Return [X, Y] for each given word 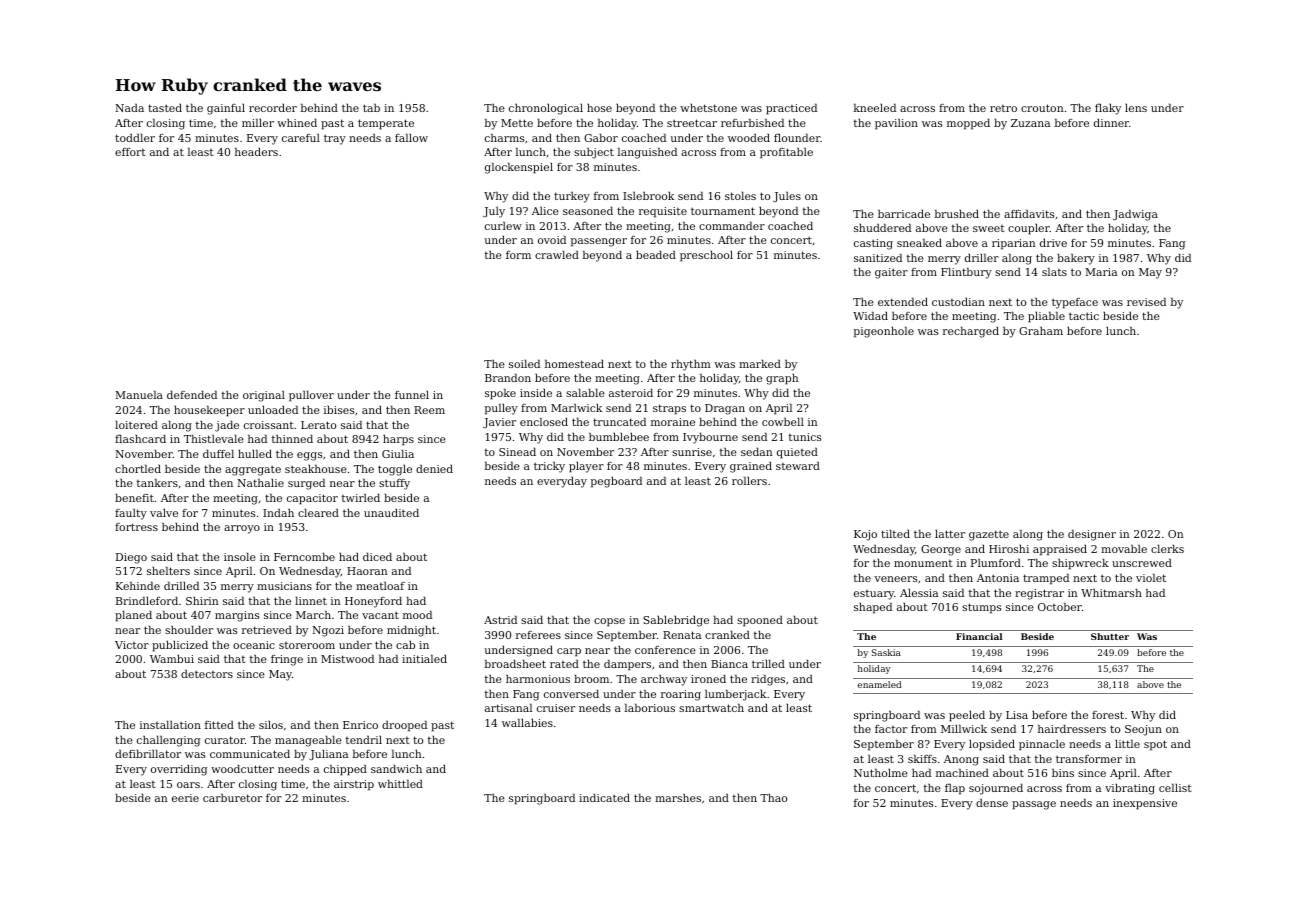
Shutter [1110, 636]
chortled [138, 468]
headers [256, 151]
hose [599, 107]
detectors [207, 673]
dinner [1111, 123]
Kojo [865, 535]
